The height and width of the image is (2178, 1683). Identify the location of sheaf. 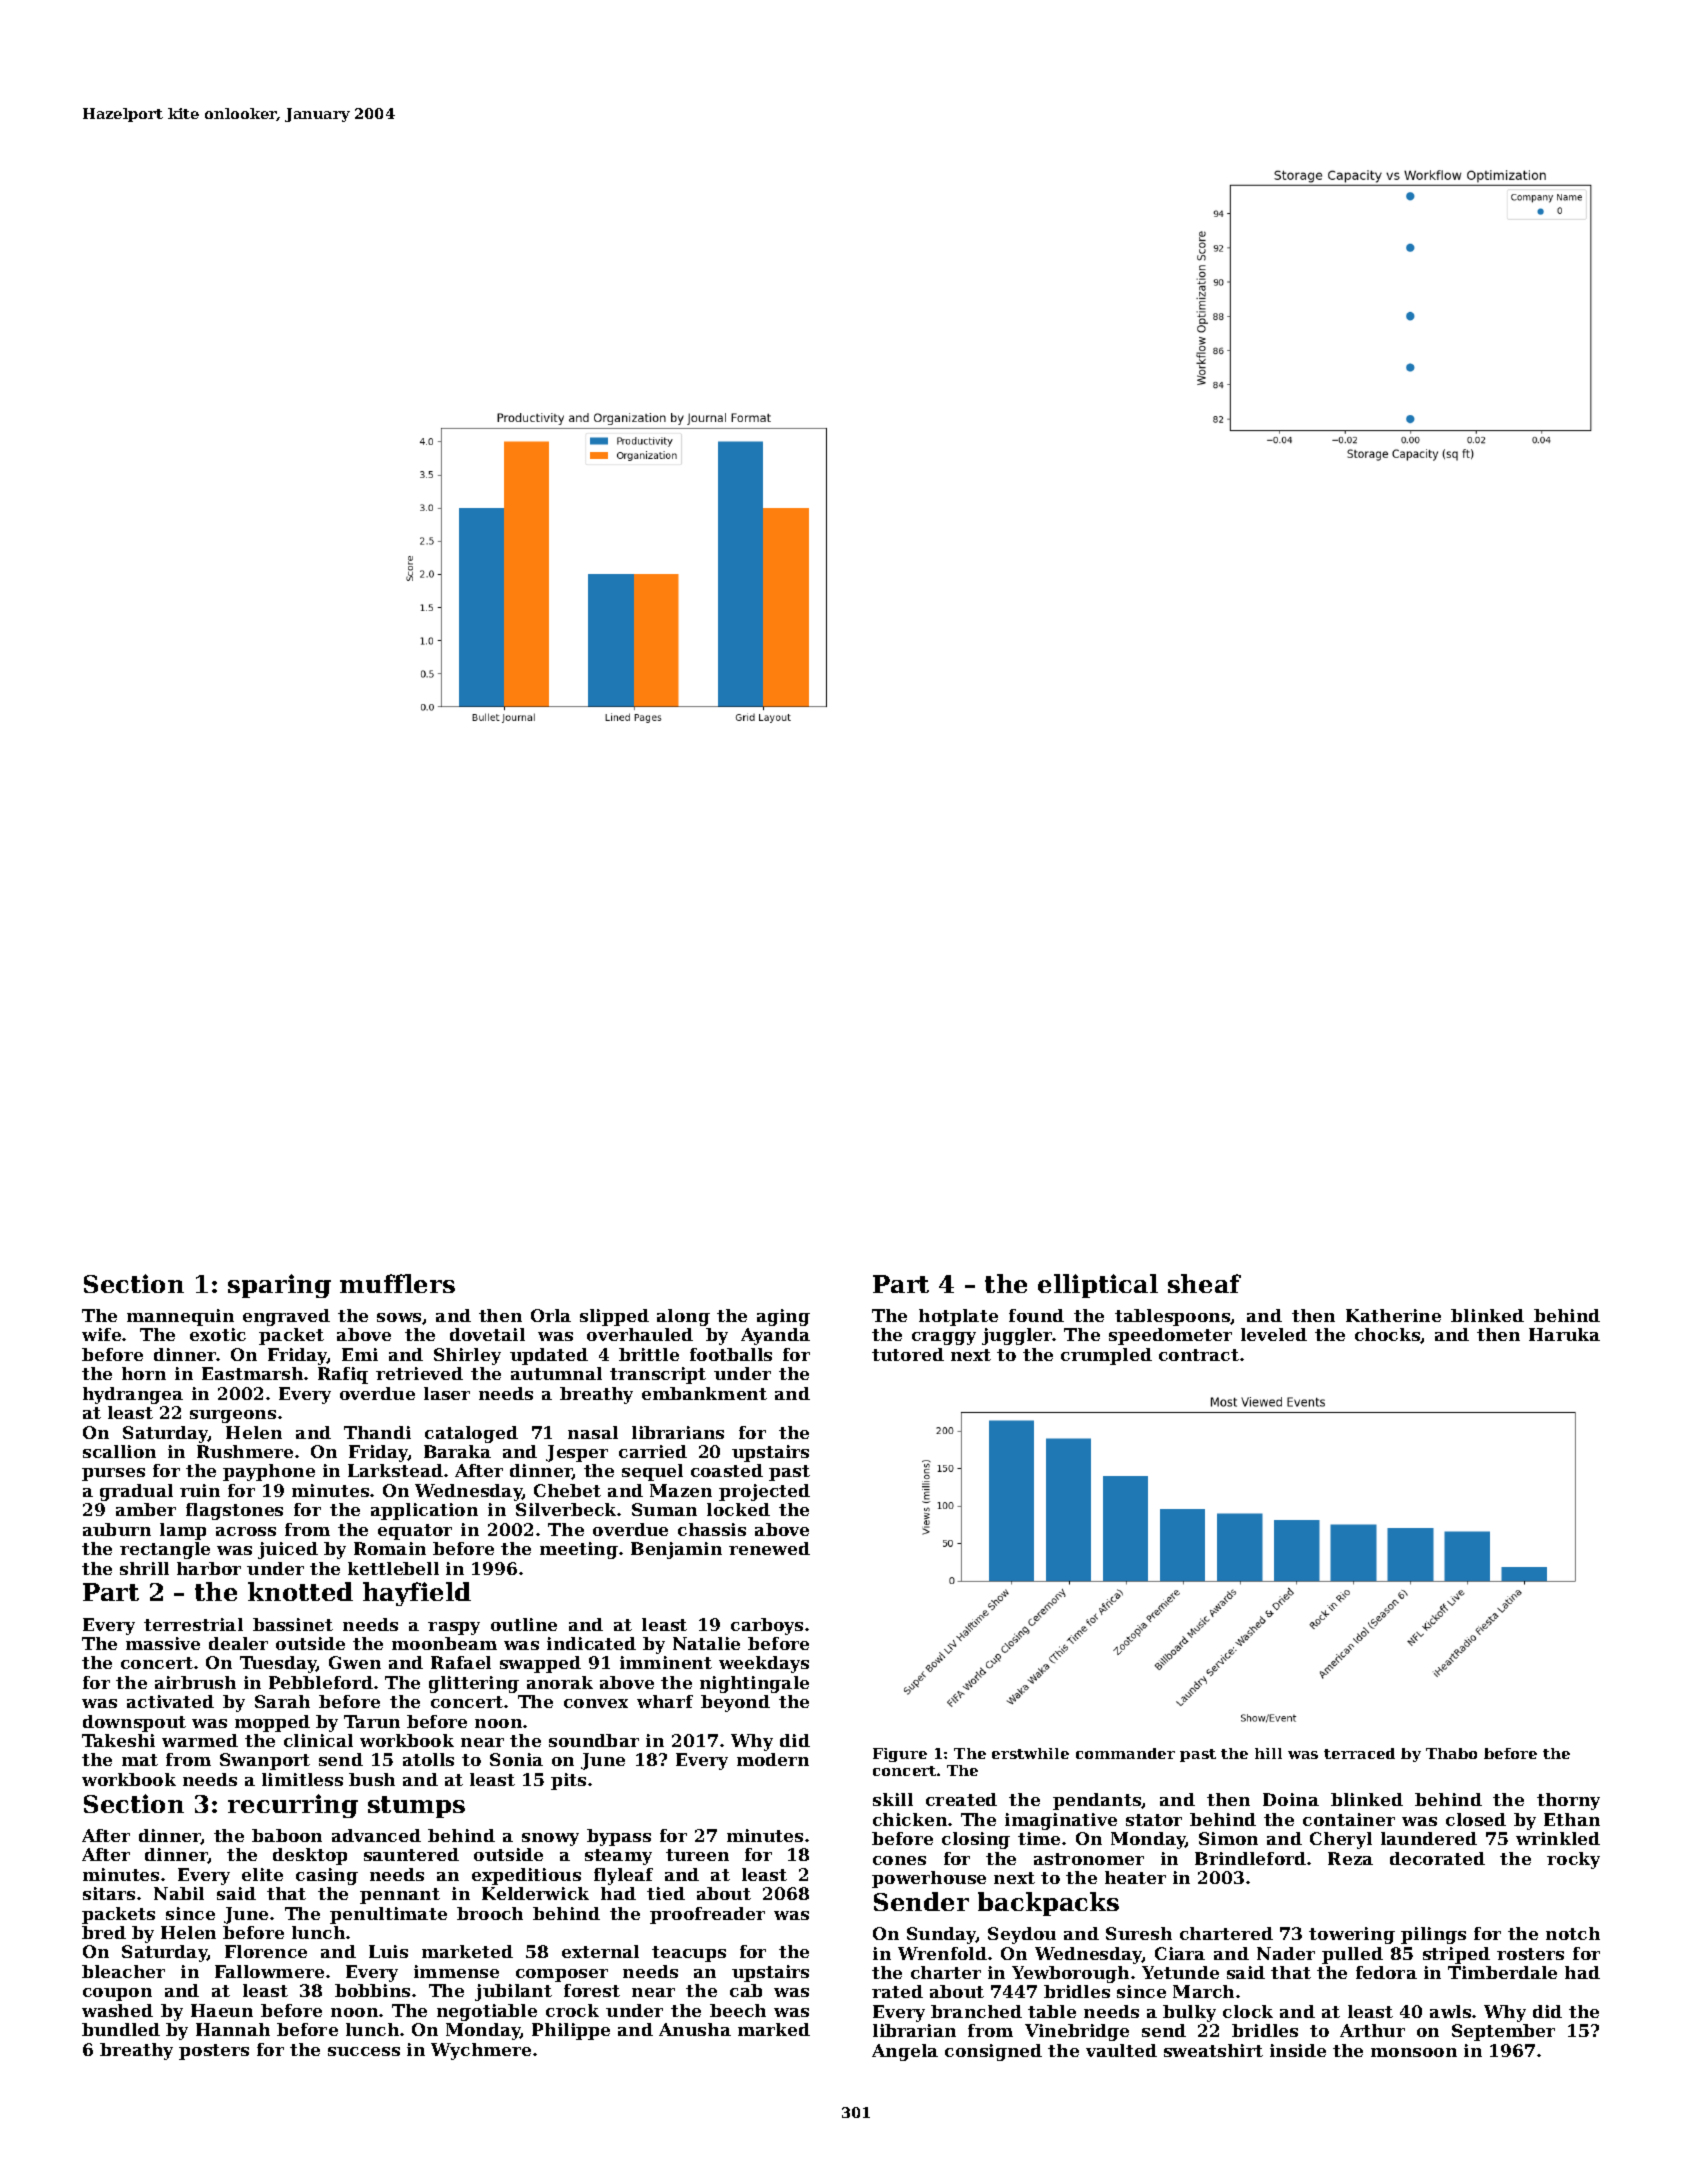
(1204, 1283).
